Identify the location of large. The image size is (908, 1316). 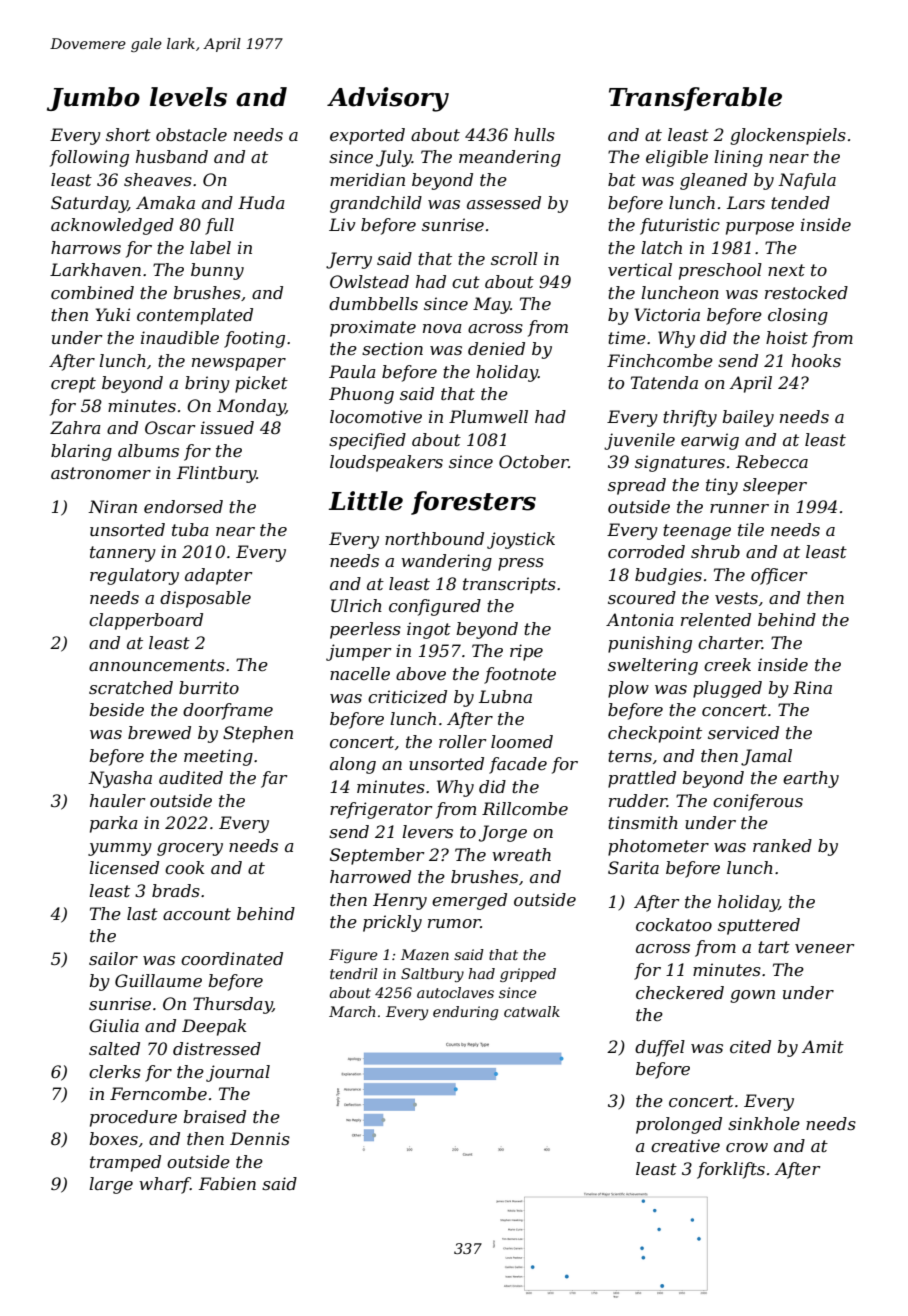
(111, 1185).
